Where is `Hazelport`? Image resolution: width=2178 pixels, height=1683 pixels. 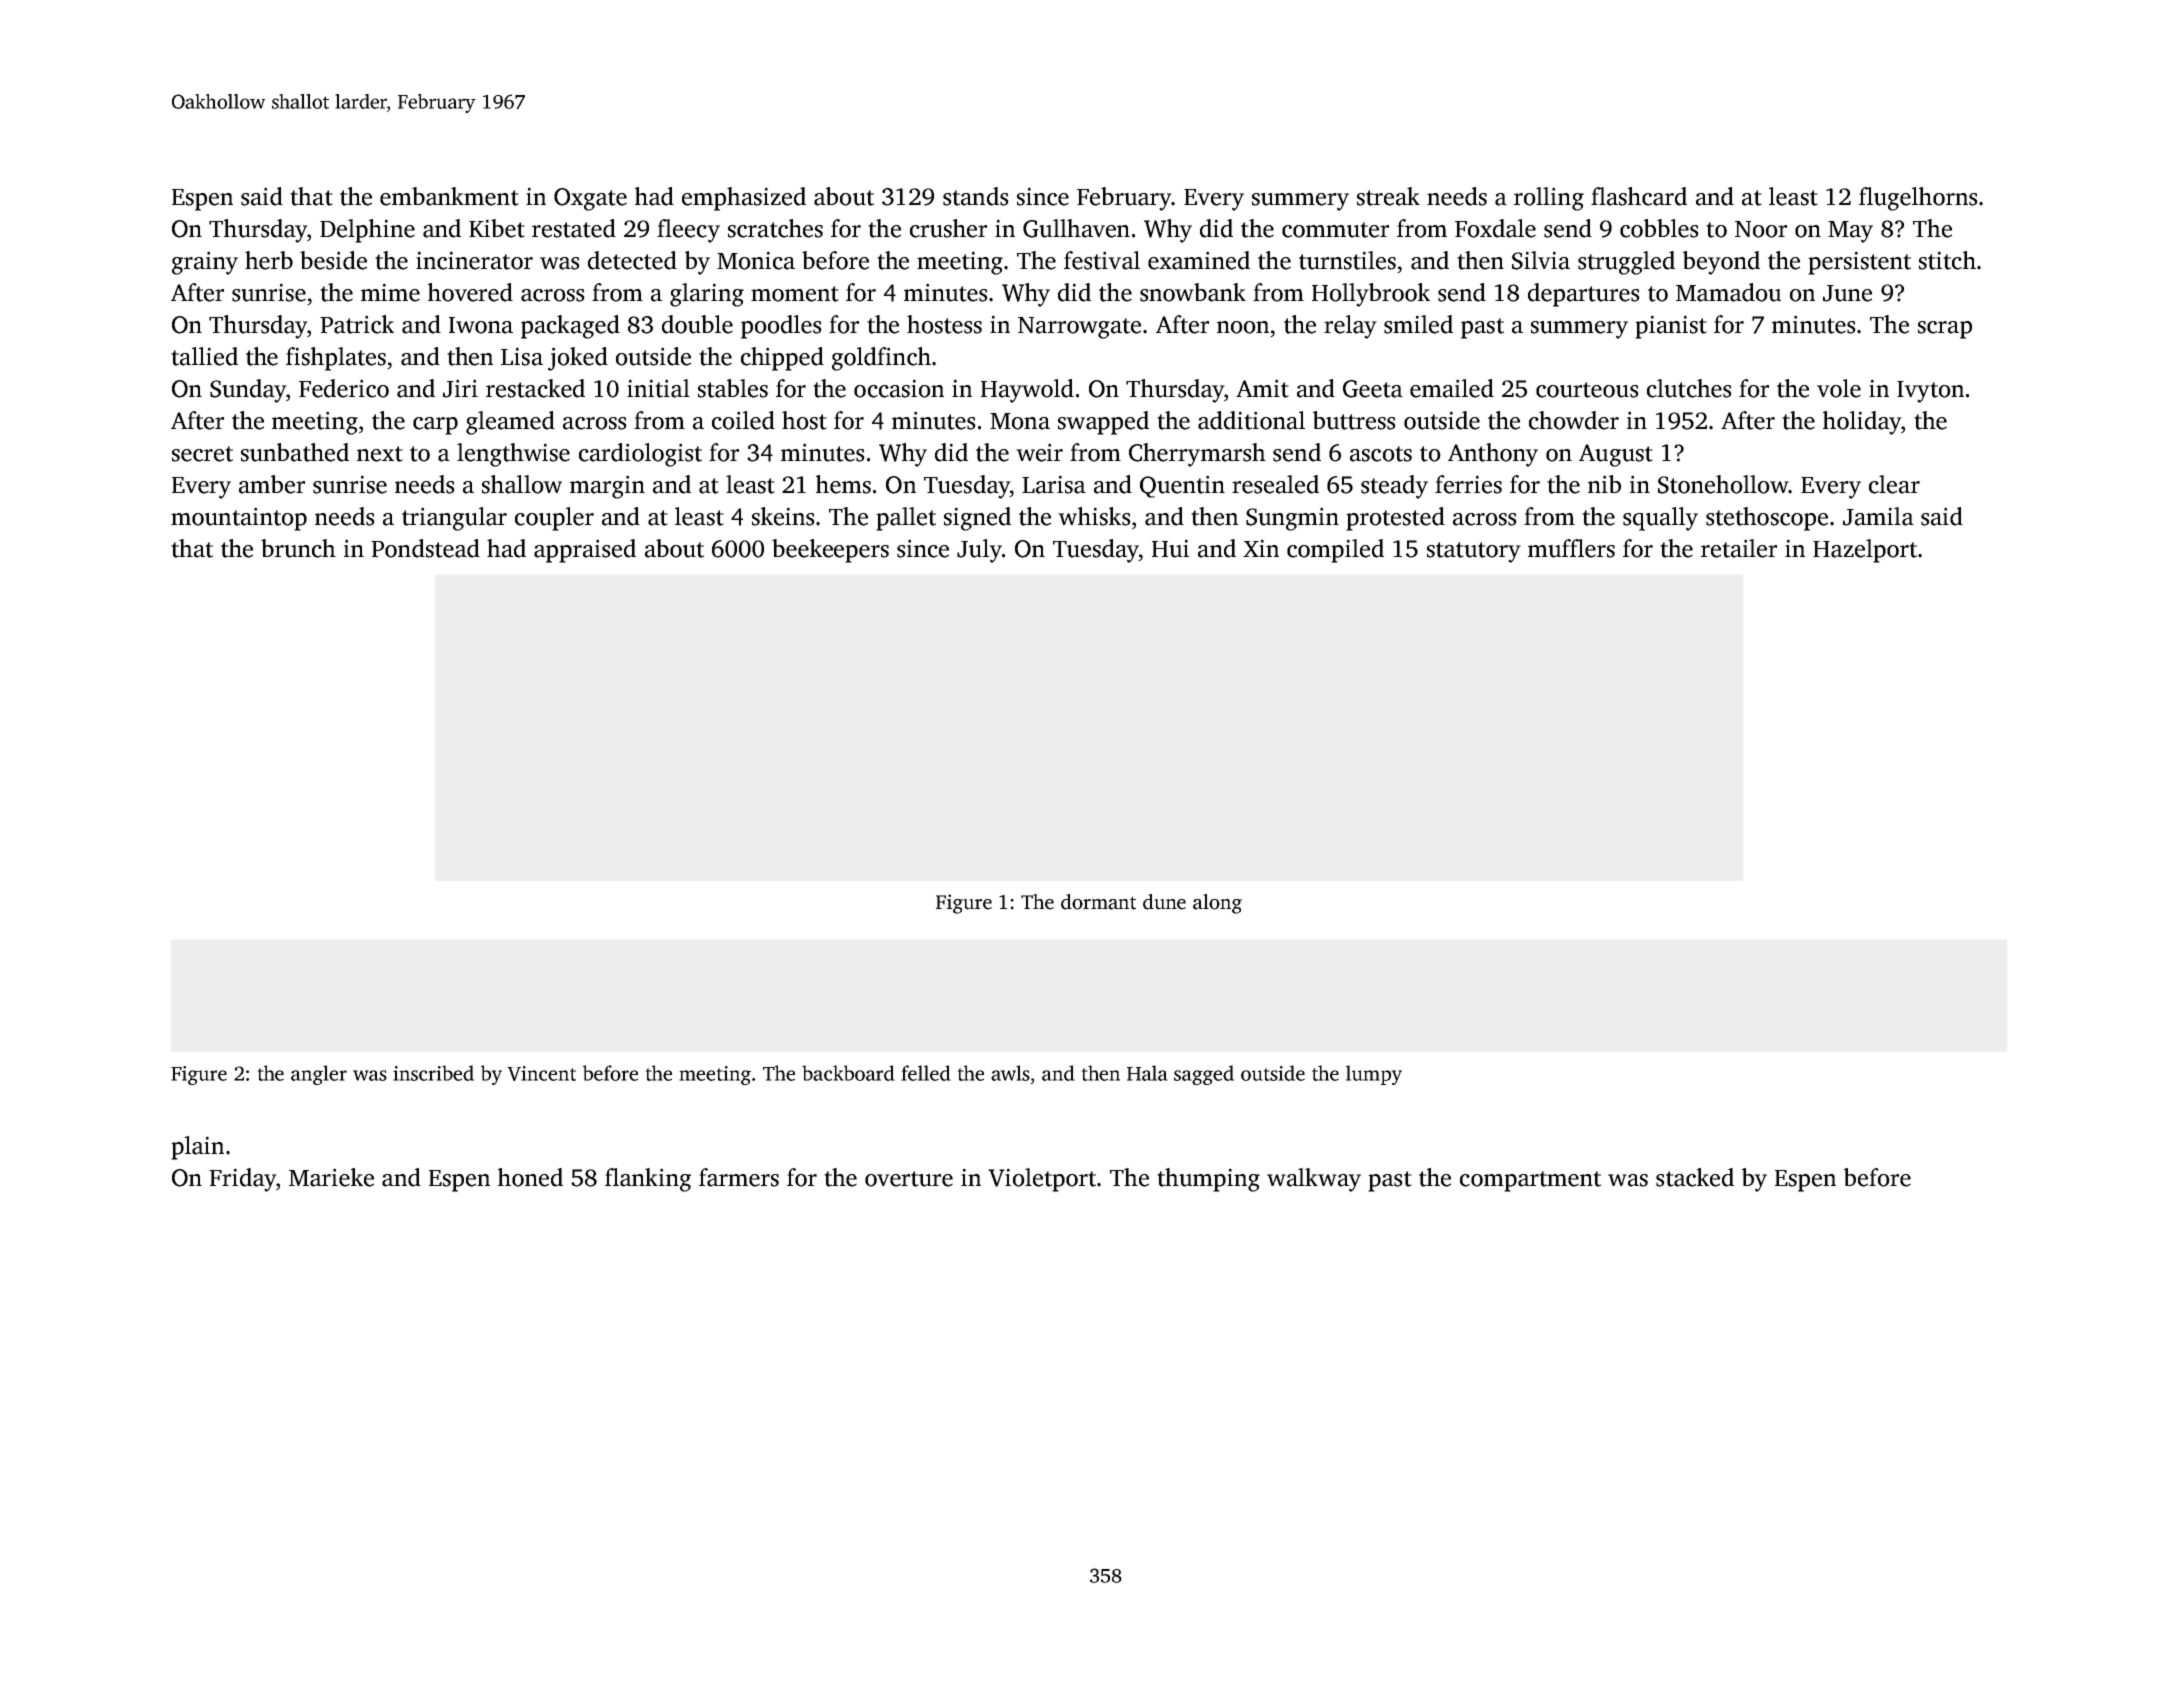 Hazelport is located at coordinates (1865, 551).
